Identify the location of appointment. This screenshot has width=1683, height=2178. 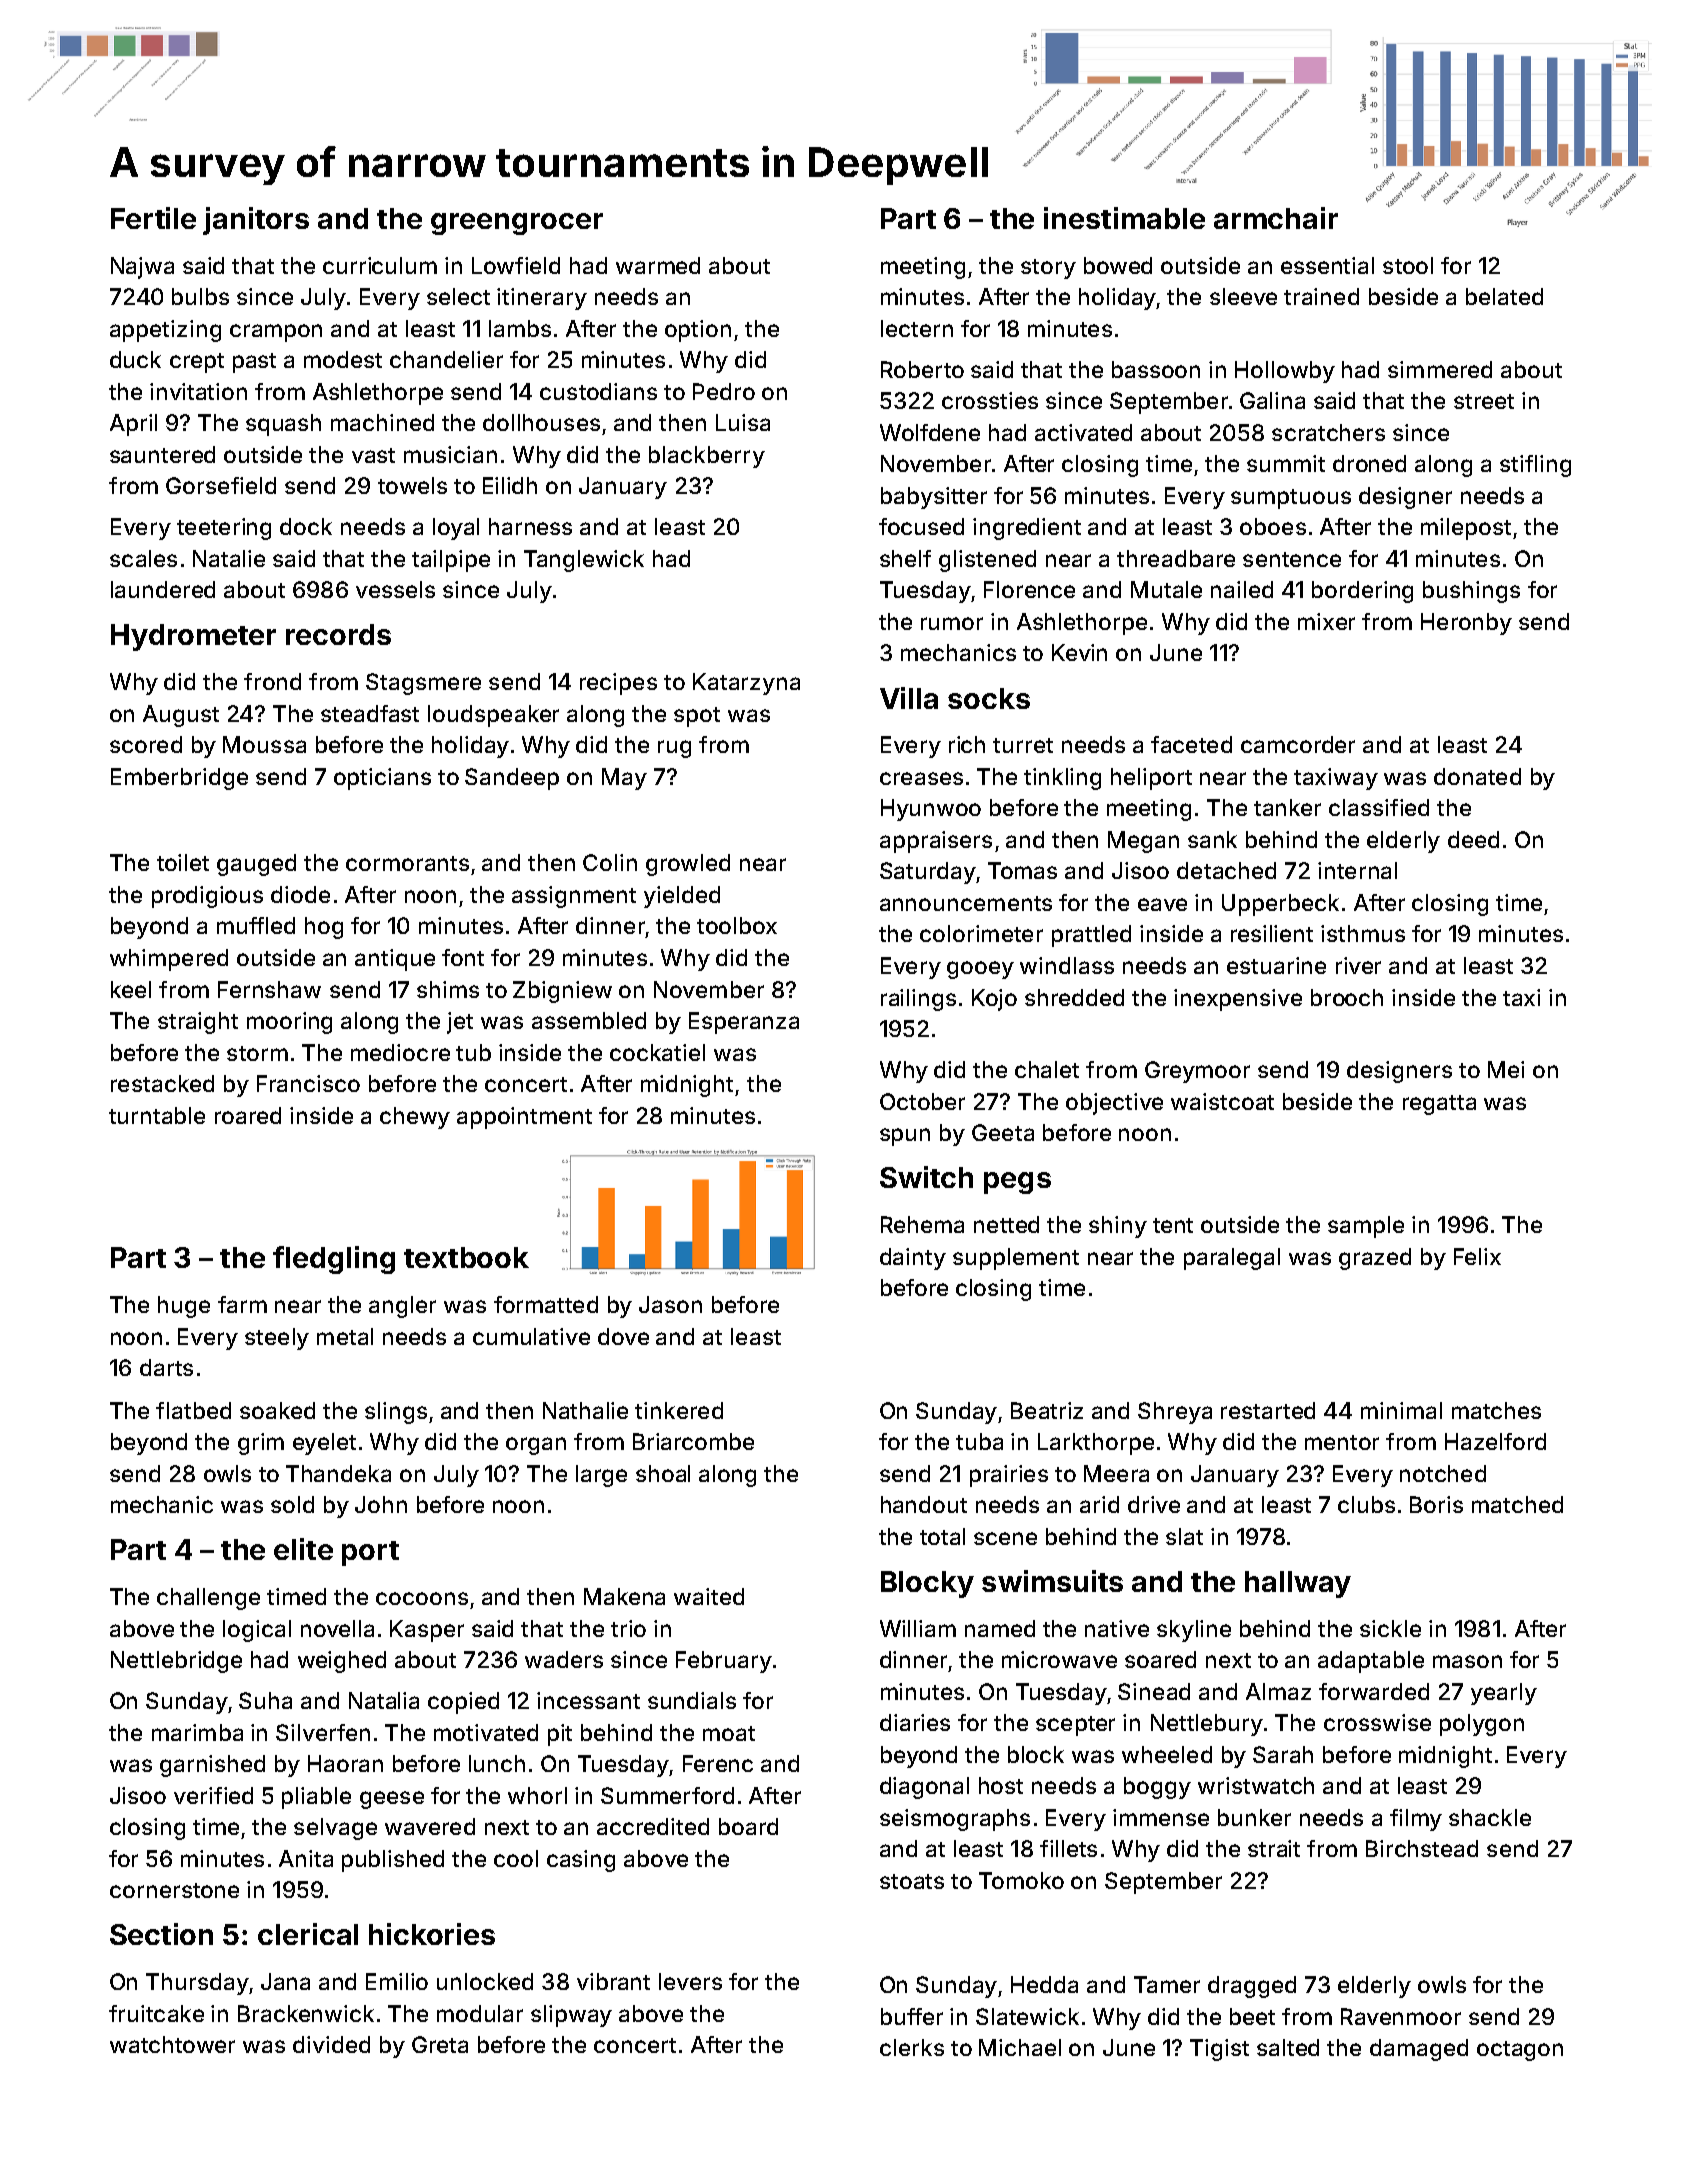
(524, 1118).
